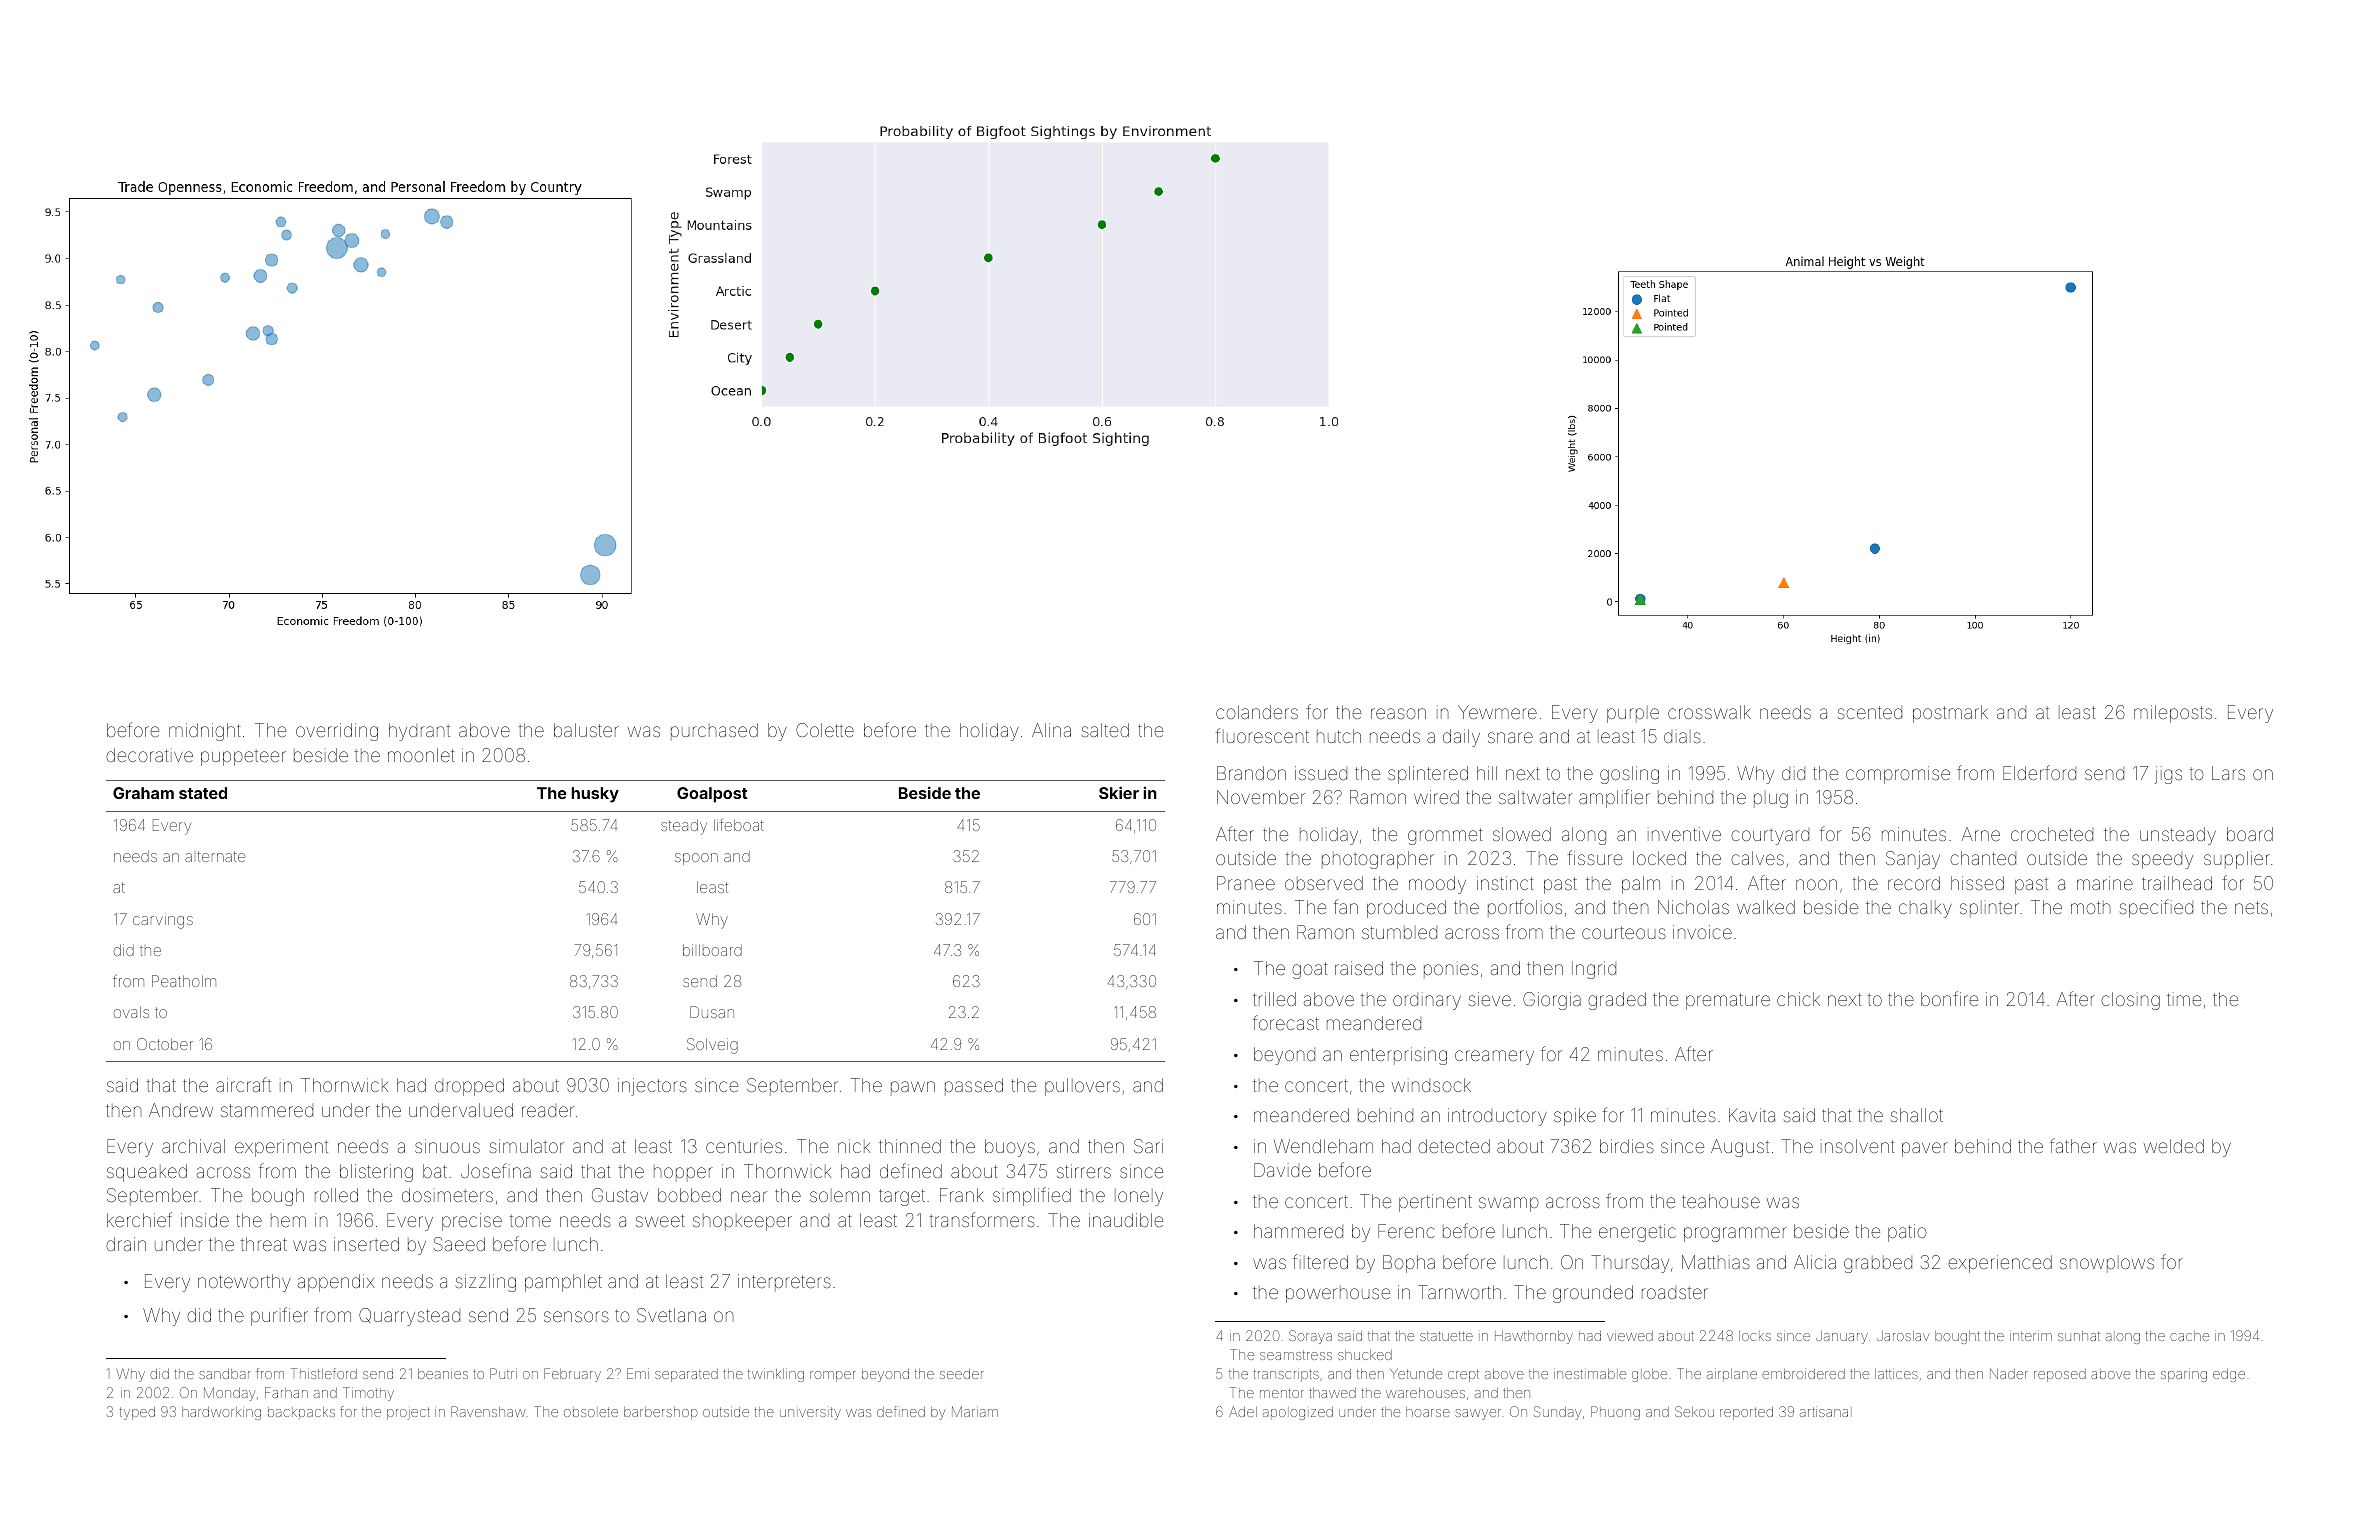 This screenshot has height=1540, width=2380. Describe the element at coordinates (1378, 860) in the screenshot. I see `photographer` at that location.
